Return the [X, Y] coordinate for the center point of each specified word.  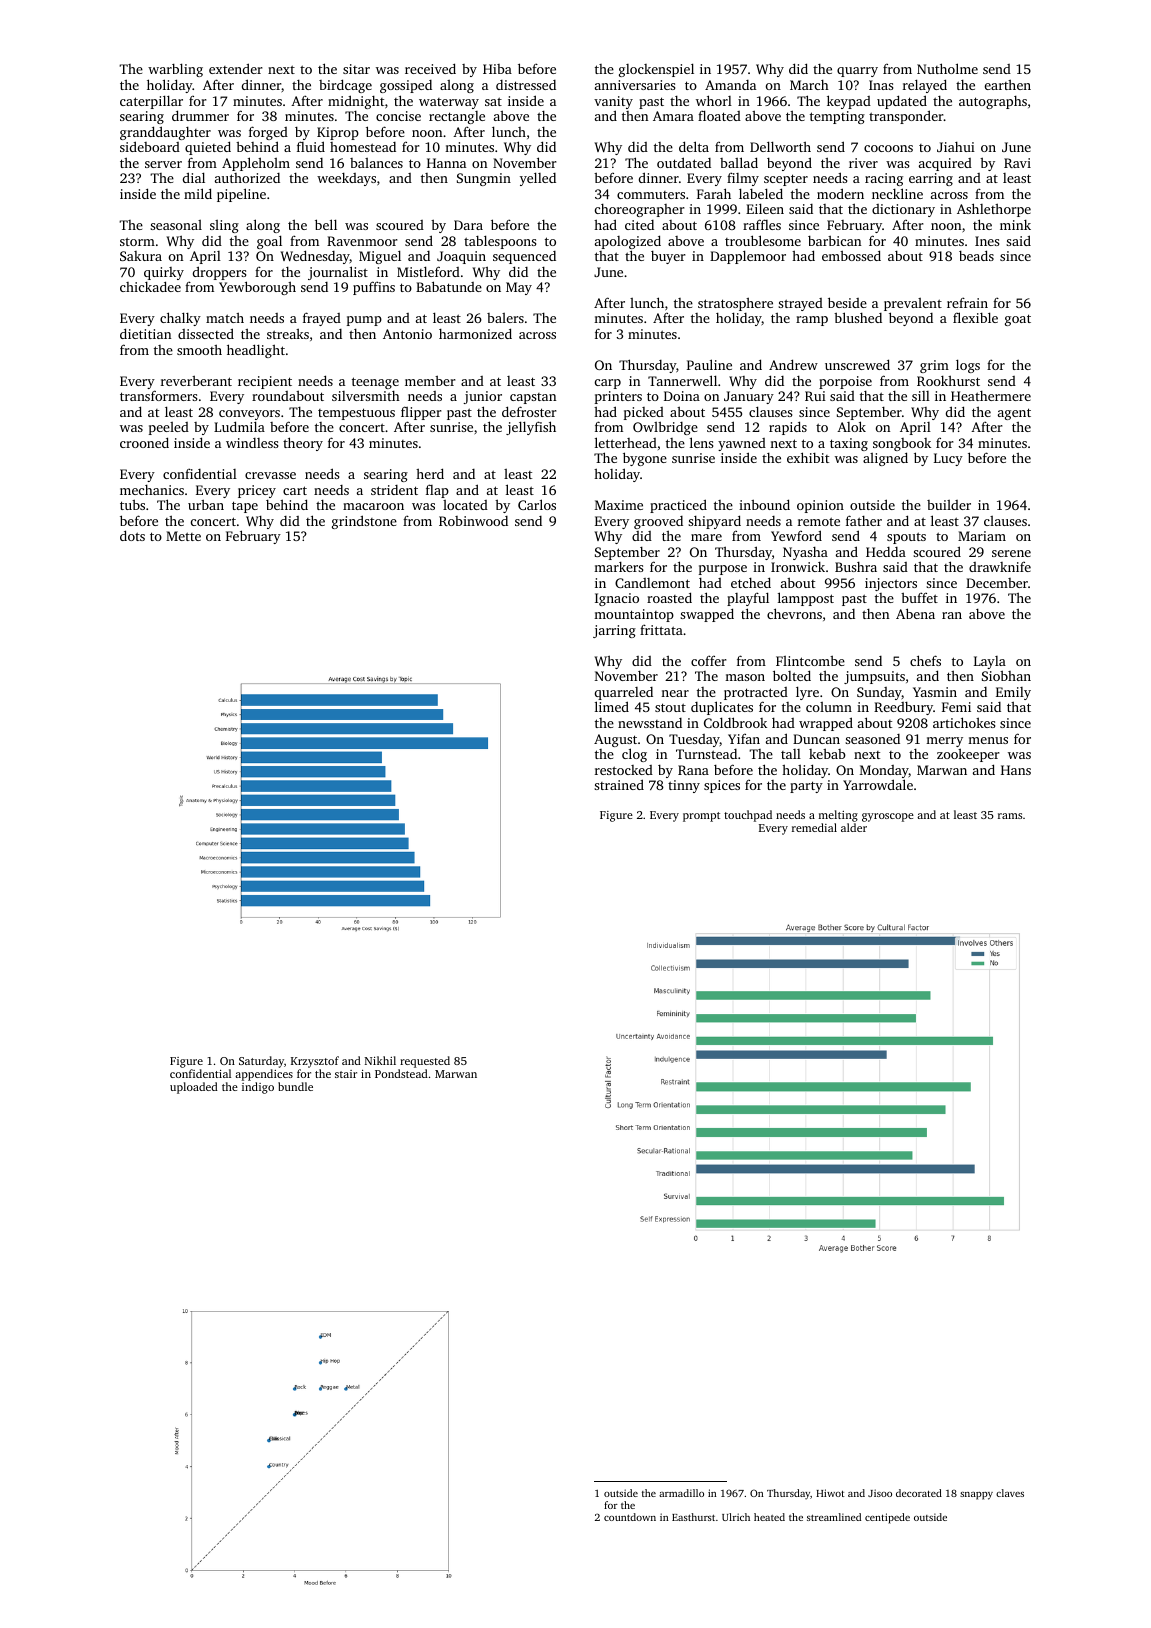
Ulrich [736, 1517]
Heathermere [991, 396]
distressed [526, 85]
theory [303, 444]
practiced [678, 506]
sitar [356, 69]
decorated [919, 1493]
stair [346, 1074]
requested [425, 1062]
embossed [851, 255]
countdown [630, 1517]
